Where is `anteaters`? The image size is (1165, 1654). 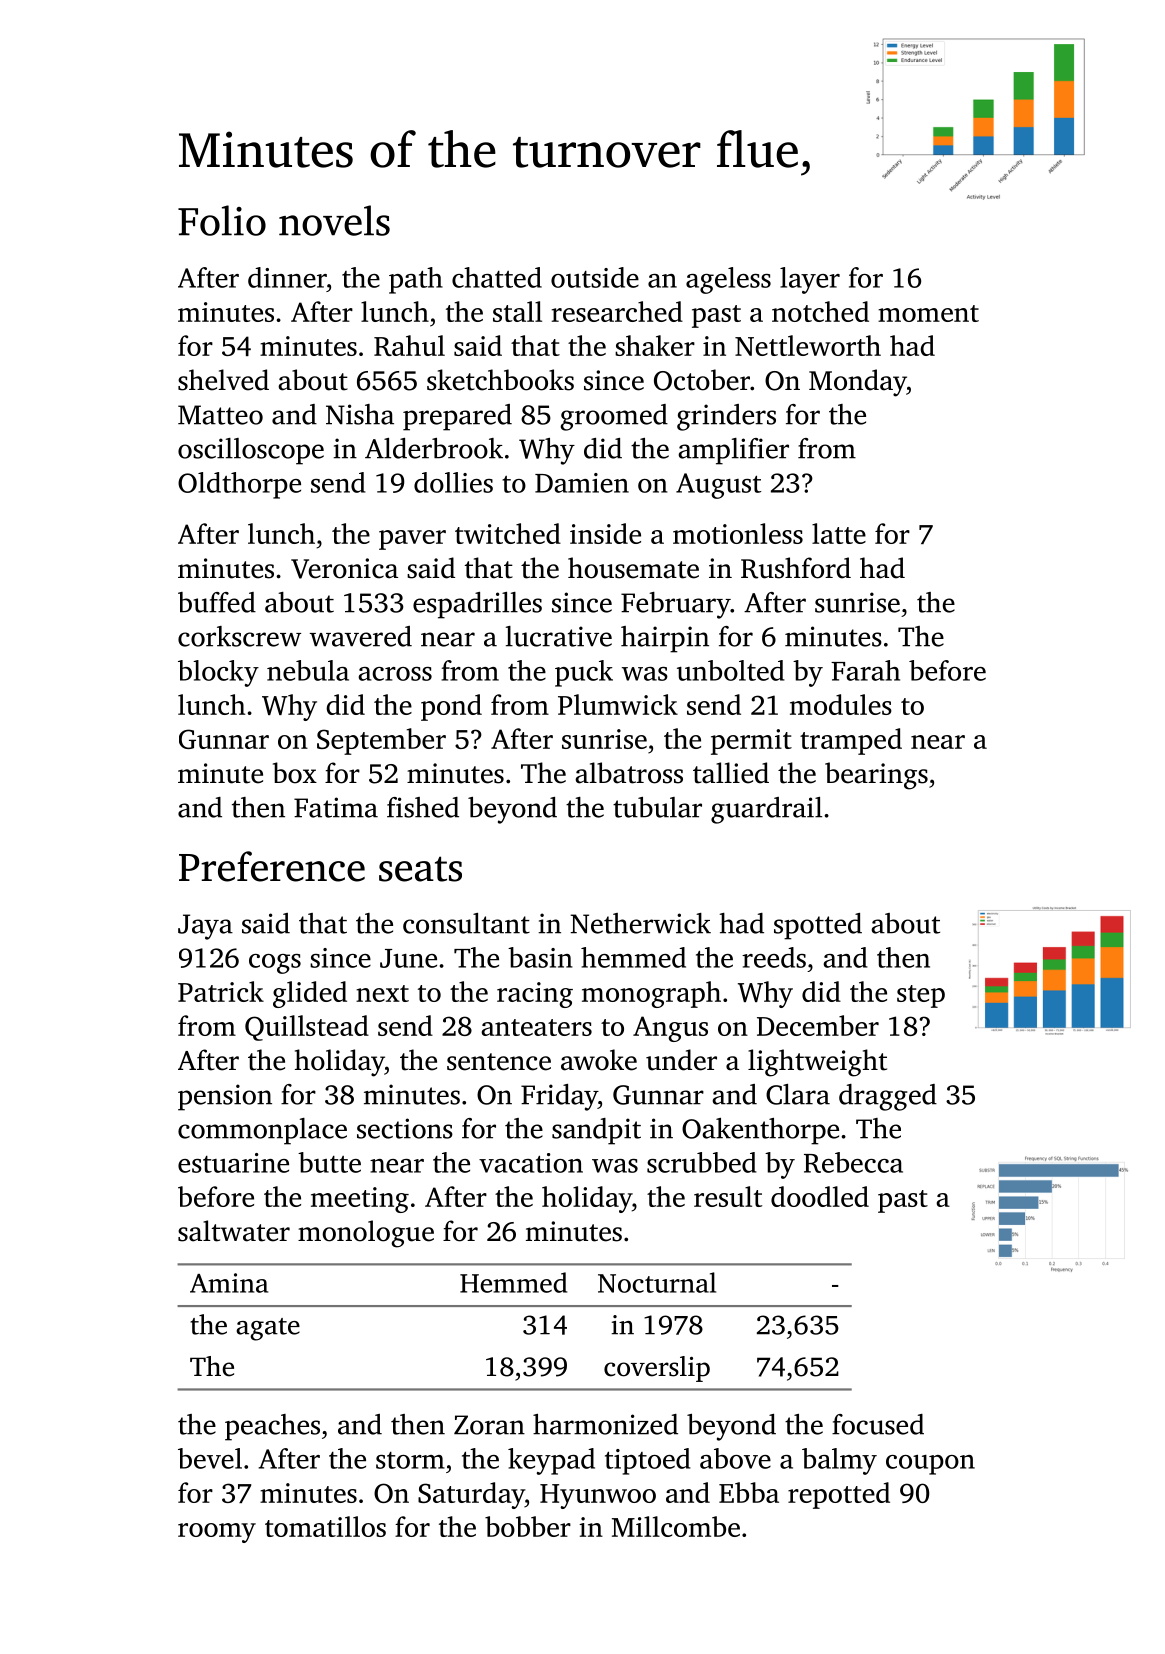 anteaters is located at coordinates (536, 1027).
